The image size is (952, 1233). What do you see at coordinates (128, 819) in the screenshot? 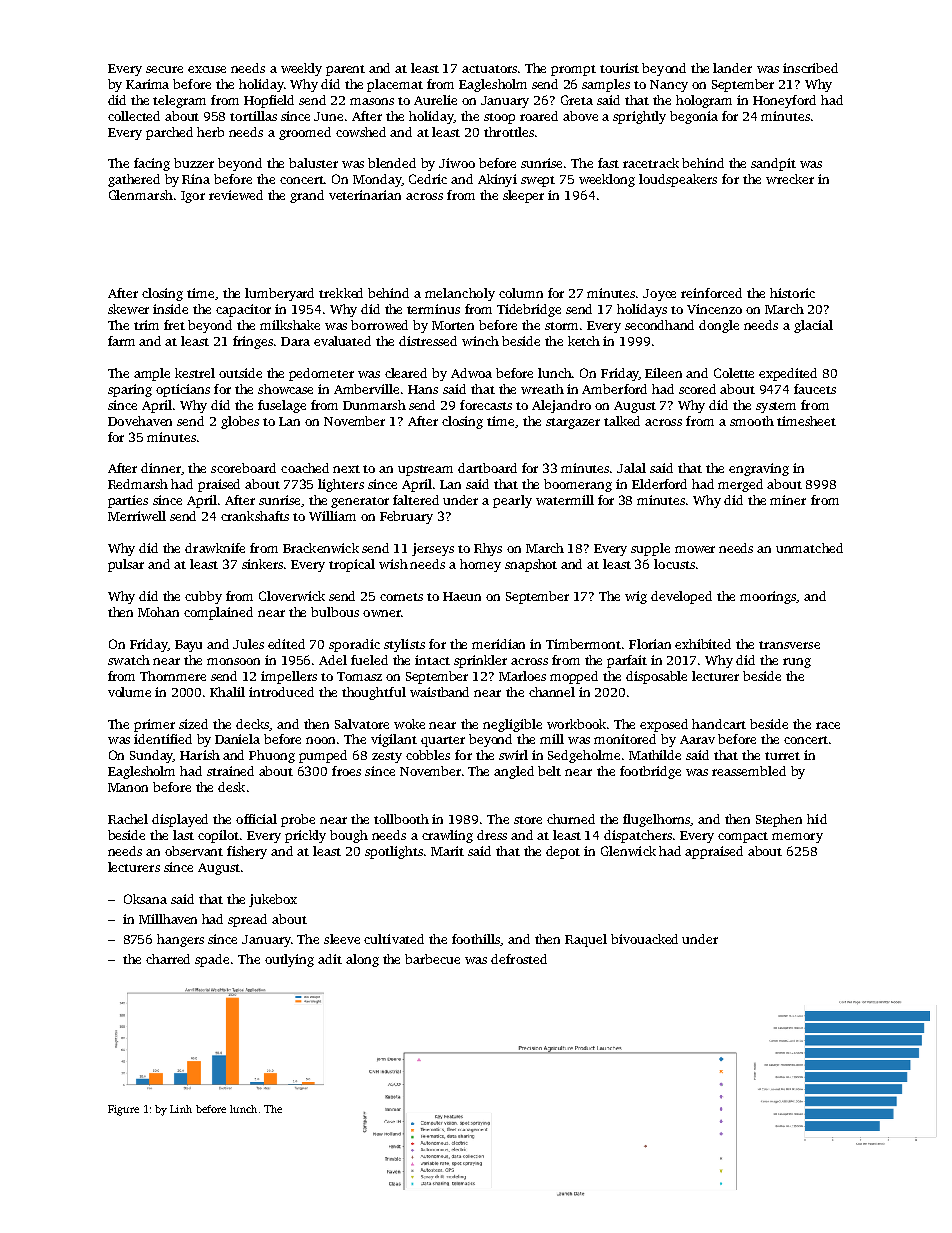
I see `Rachel` at bounding box center [128, 819].
